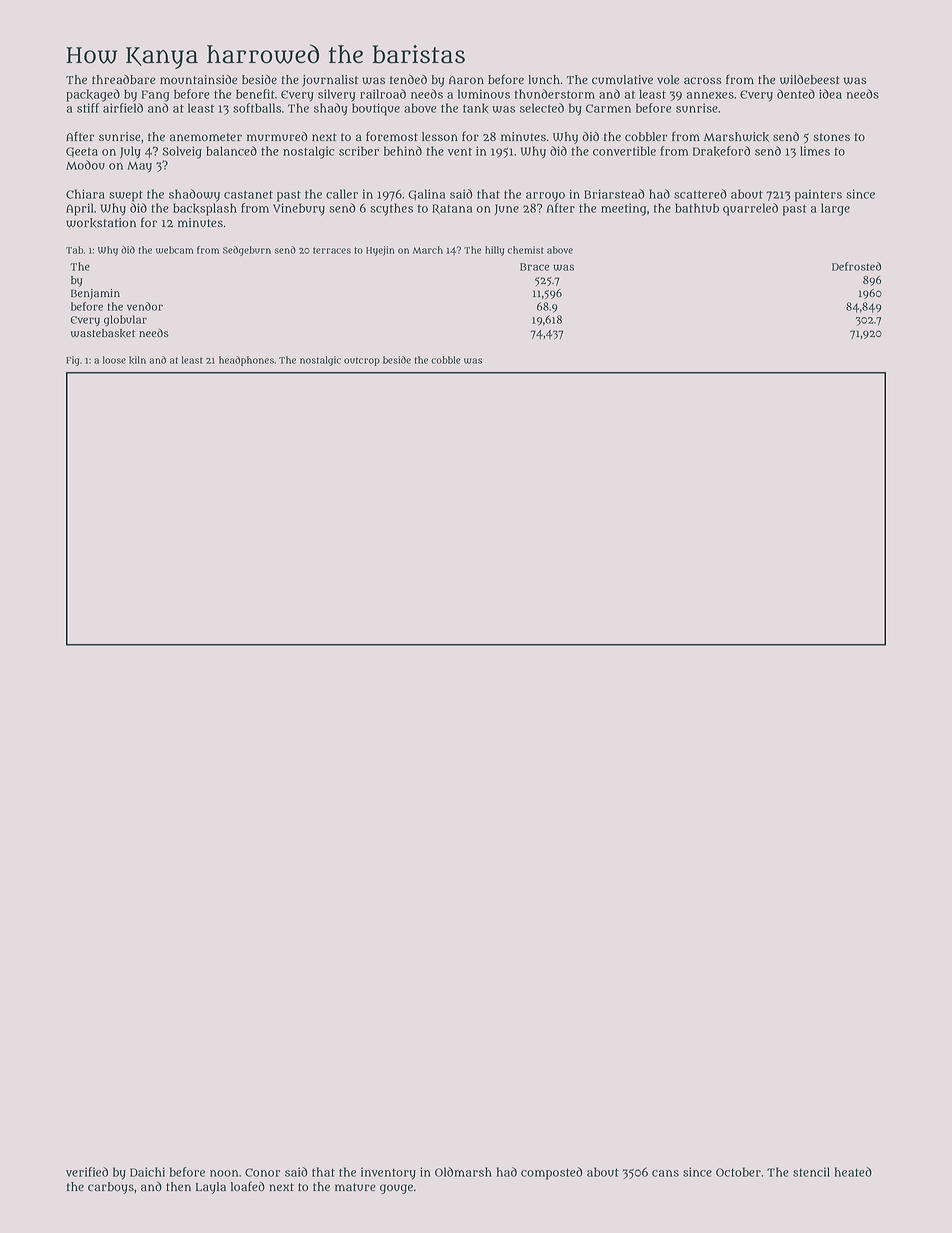 Image resolution: width=952 pixels, height=1233 pixels. Describe the element at coordinates (551, 1173) in the screenshot. I see `composted` at that location.
